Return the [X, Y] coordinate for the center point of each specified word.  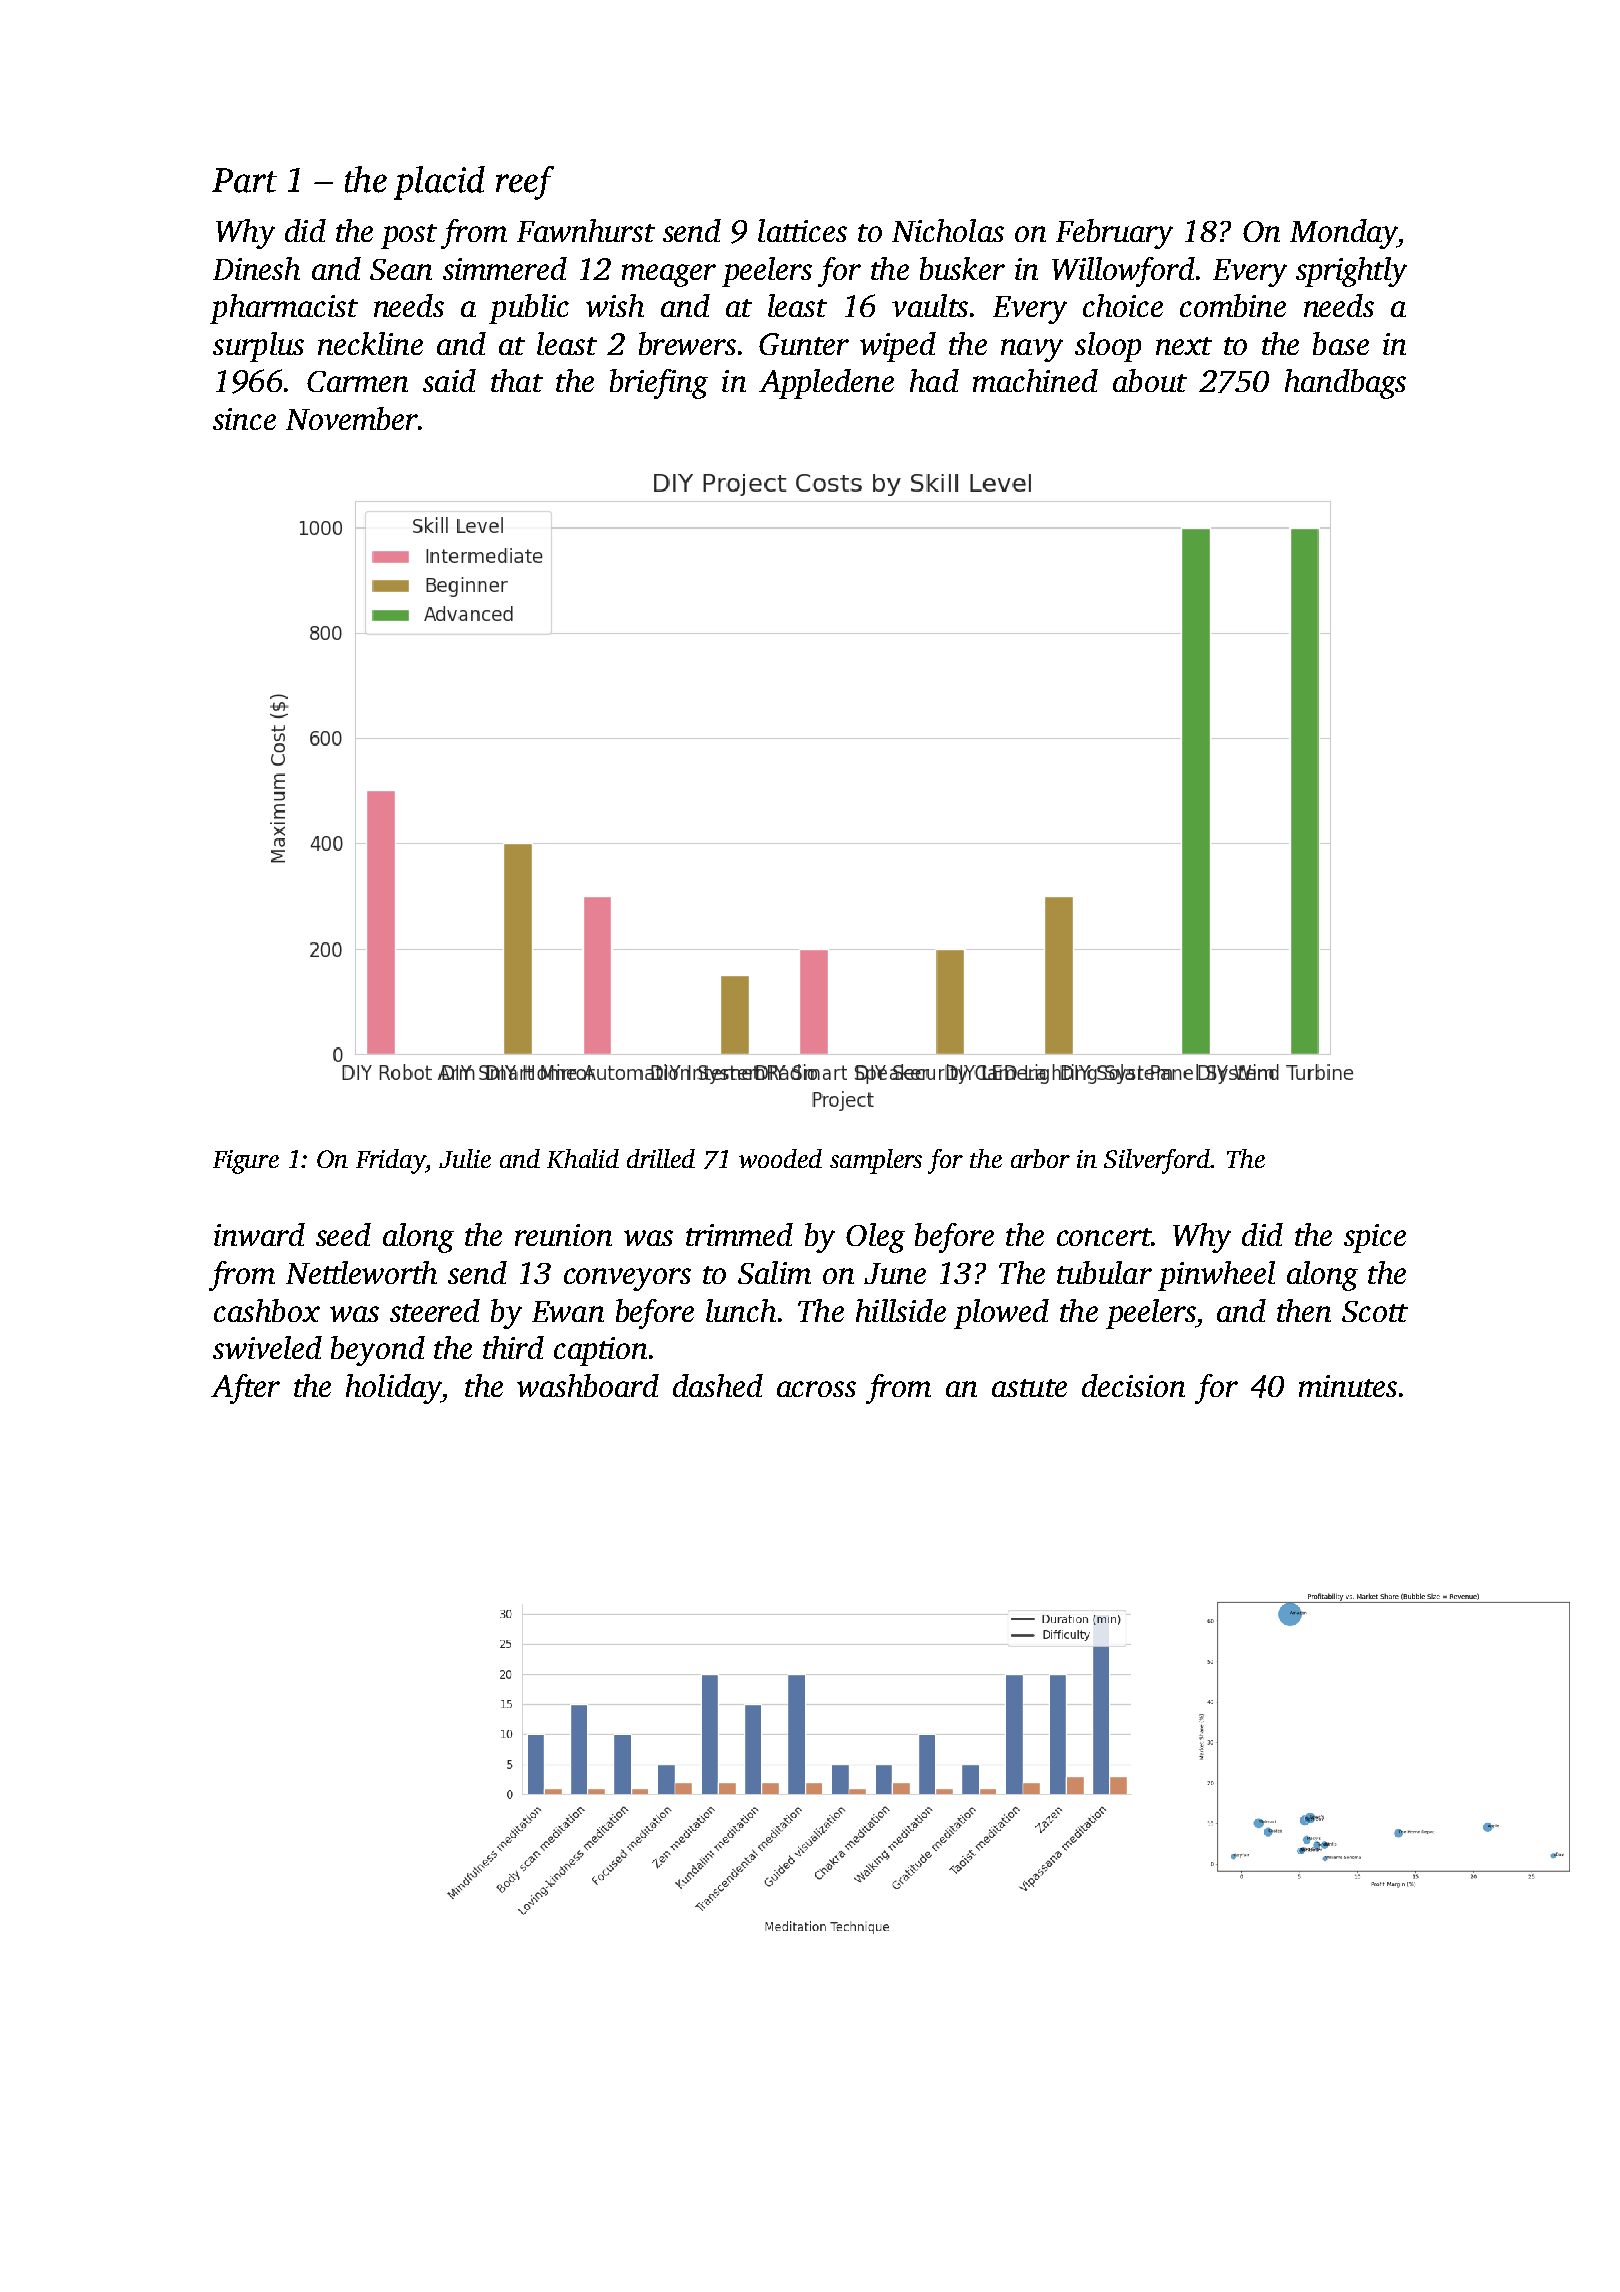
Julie [465, 1158]
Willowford [1123, 272]
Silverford [1157, 1161]
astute [1029, 1388]
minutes [1348, 1386]
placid [439, 183]
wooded [780, 1158]
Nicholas [948, 230]
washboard [588, 1385]
